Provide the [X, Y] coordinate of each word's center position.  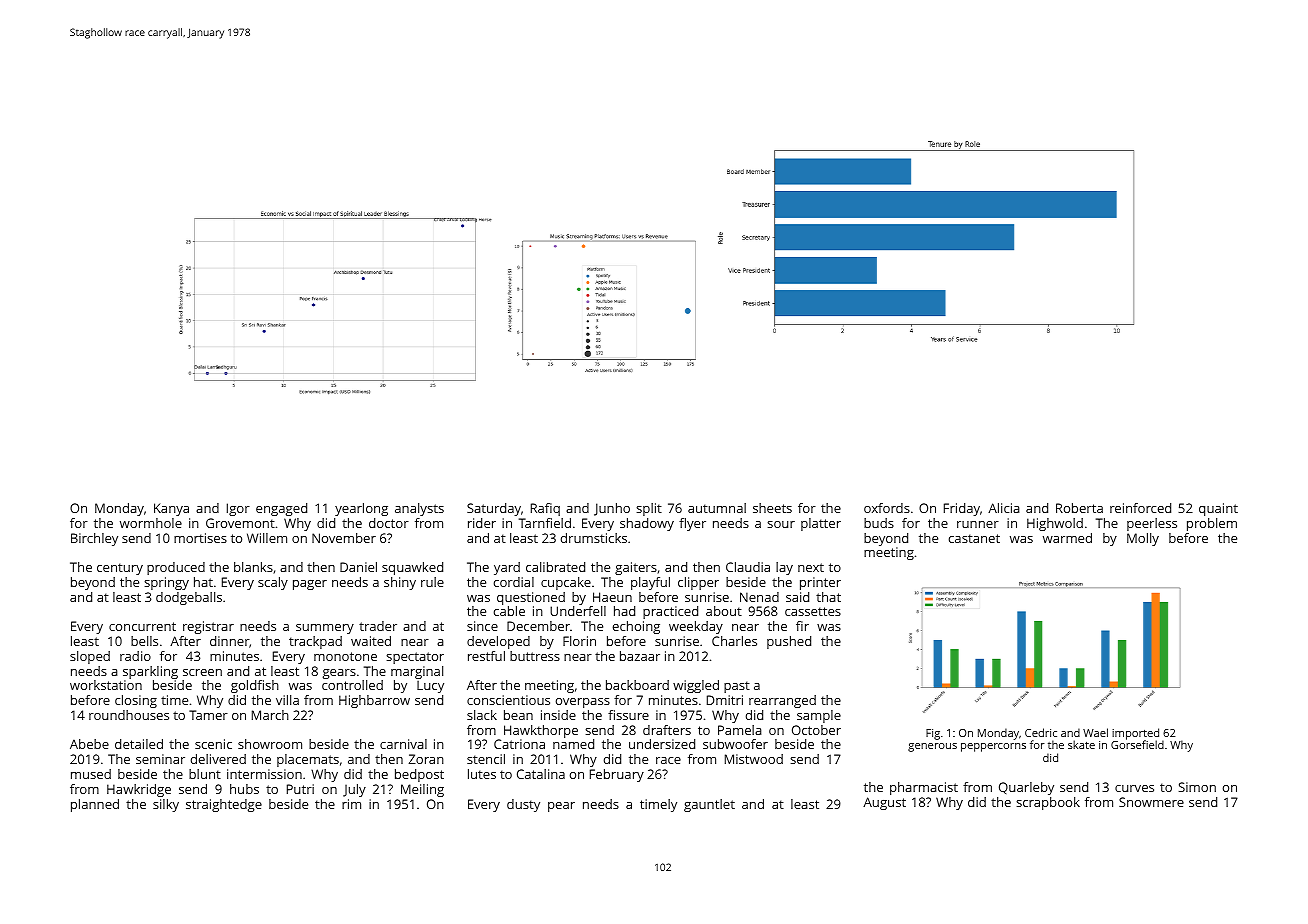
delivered [218, 759]
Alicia [1004, 508]
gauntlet [709, 805]
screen [202, 672]
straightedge [224, 805]
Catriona [519, 744]
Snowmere [1151, 802]
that [828, 597]
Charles [734, 641]
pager [310, 585]
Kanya [171, 509]
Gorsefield [1137, 744]
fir [802, 626]
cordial [514, 582]
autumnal [717, 508]
